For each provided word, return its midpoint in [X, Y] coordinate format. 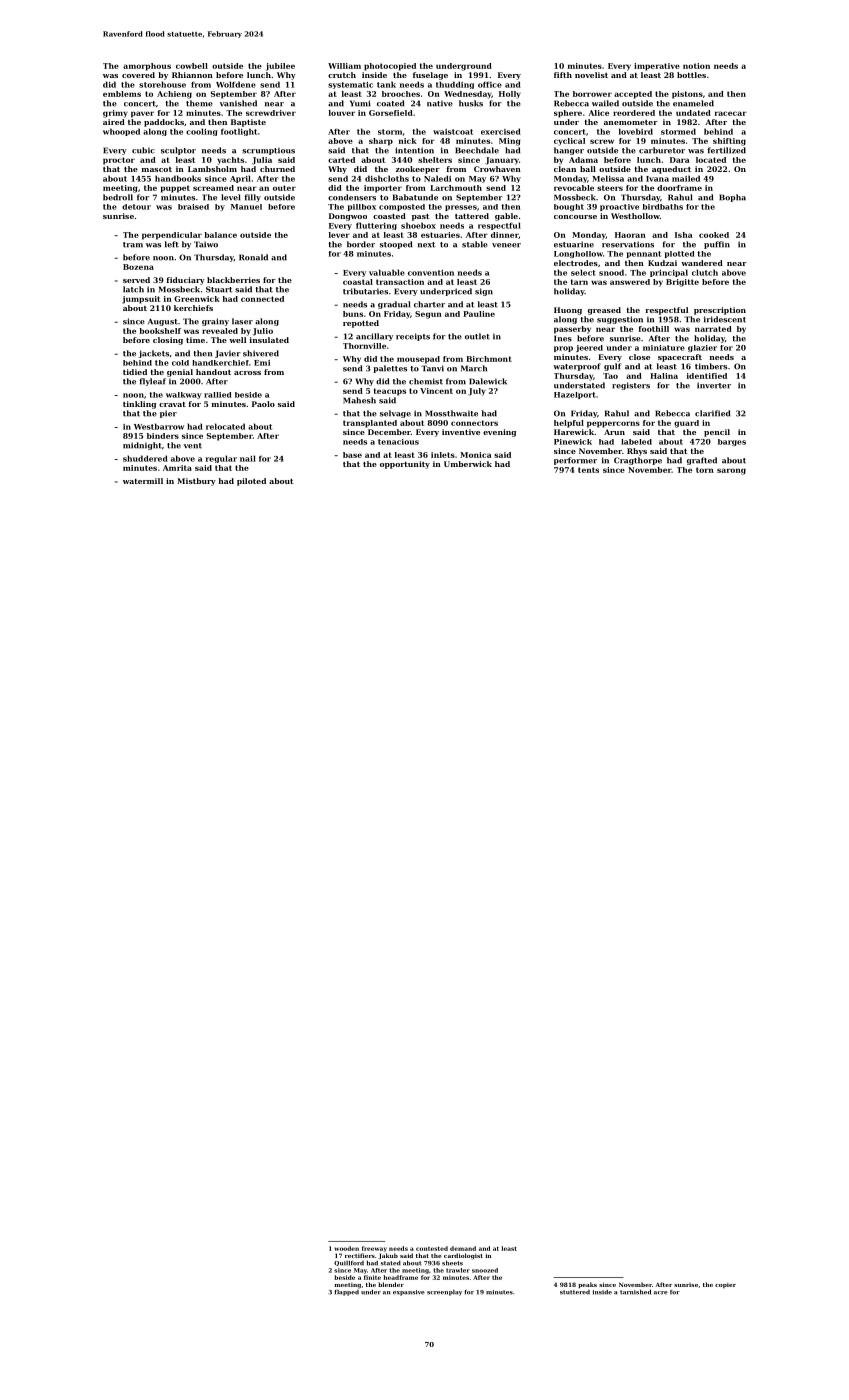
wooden [346, 1248]
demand [463, 1248]
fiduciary [186, 281]
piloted [251, 482]
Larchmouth [456, 188]
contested [432, 1248]
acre [661, 1293]
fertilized [727, 150]
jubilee [280, 67]
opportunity [405, 465]
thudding [455, 85]
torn [705, 470]
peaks [587, 1285]
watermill [143, 481]
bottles [691, 75]
